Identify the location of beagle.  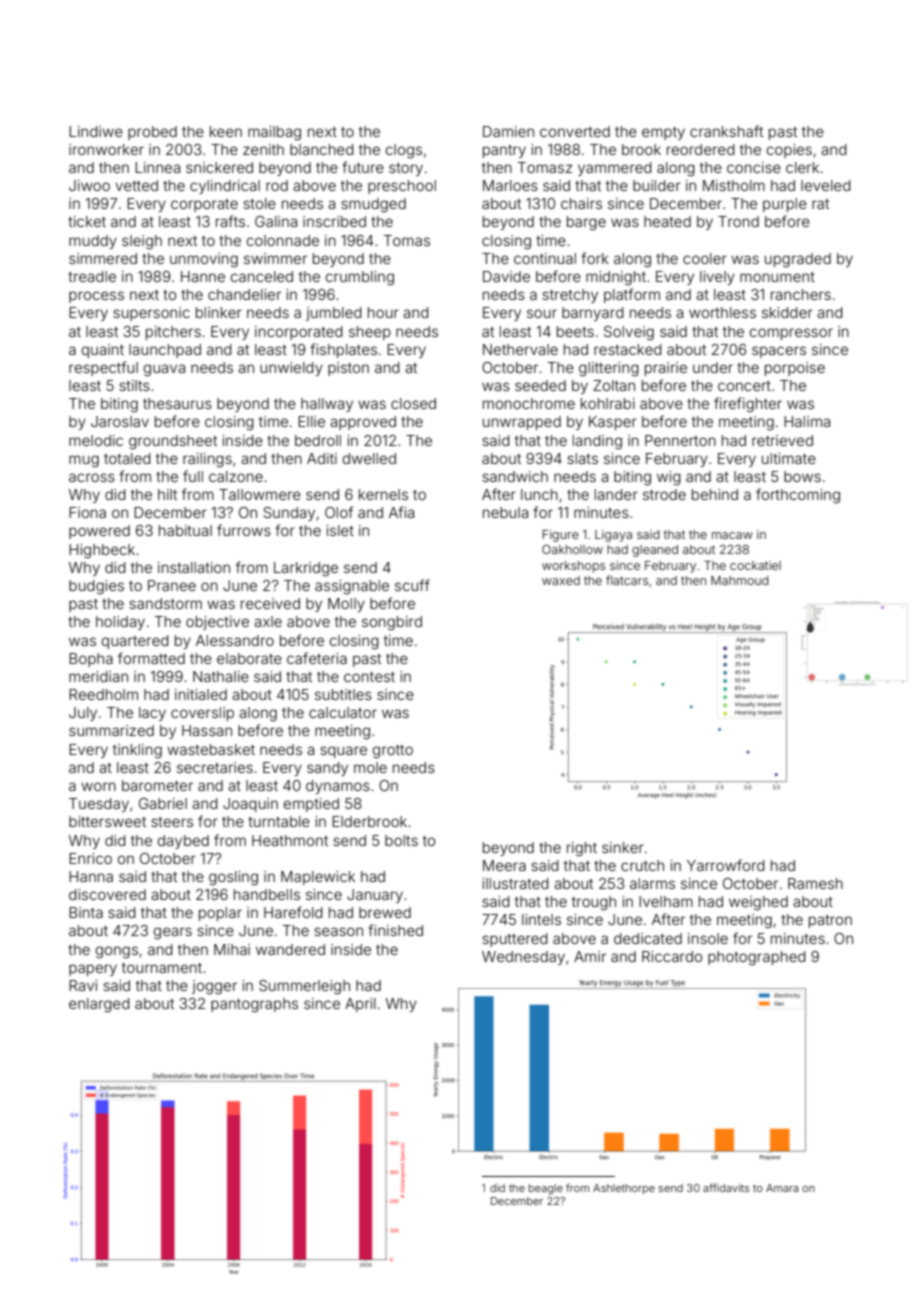
(546, 1189).
